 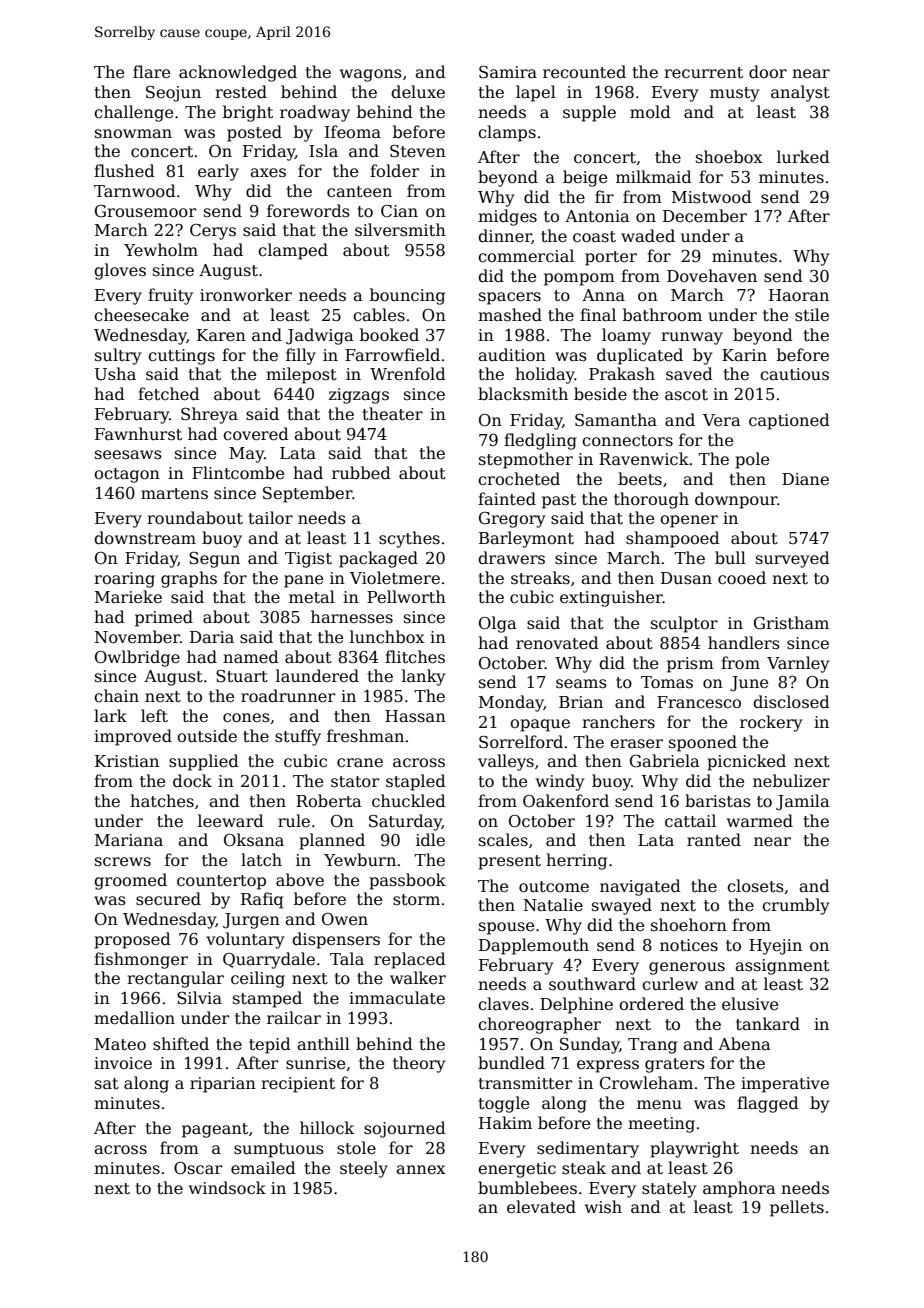 What do you see at coordinates (268, 173) in the document?
I see `axes` at bounding box center [268, 173].
